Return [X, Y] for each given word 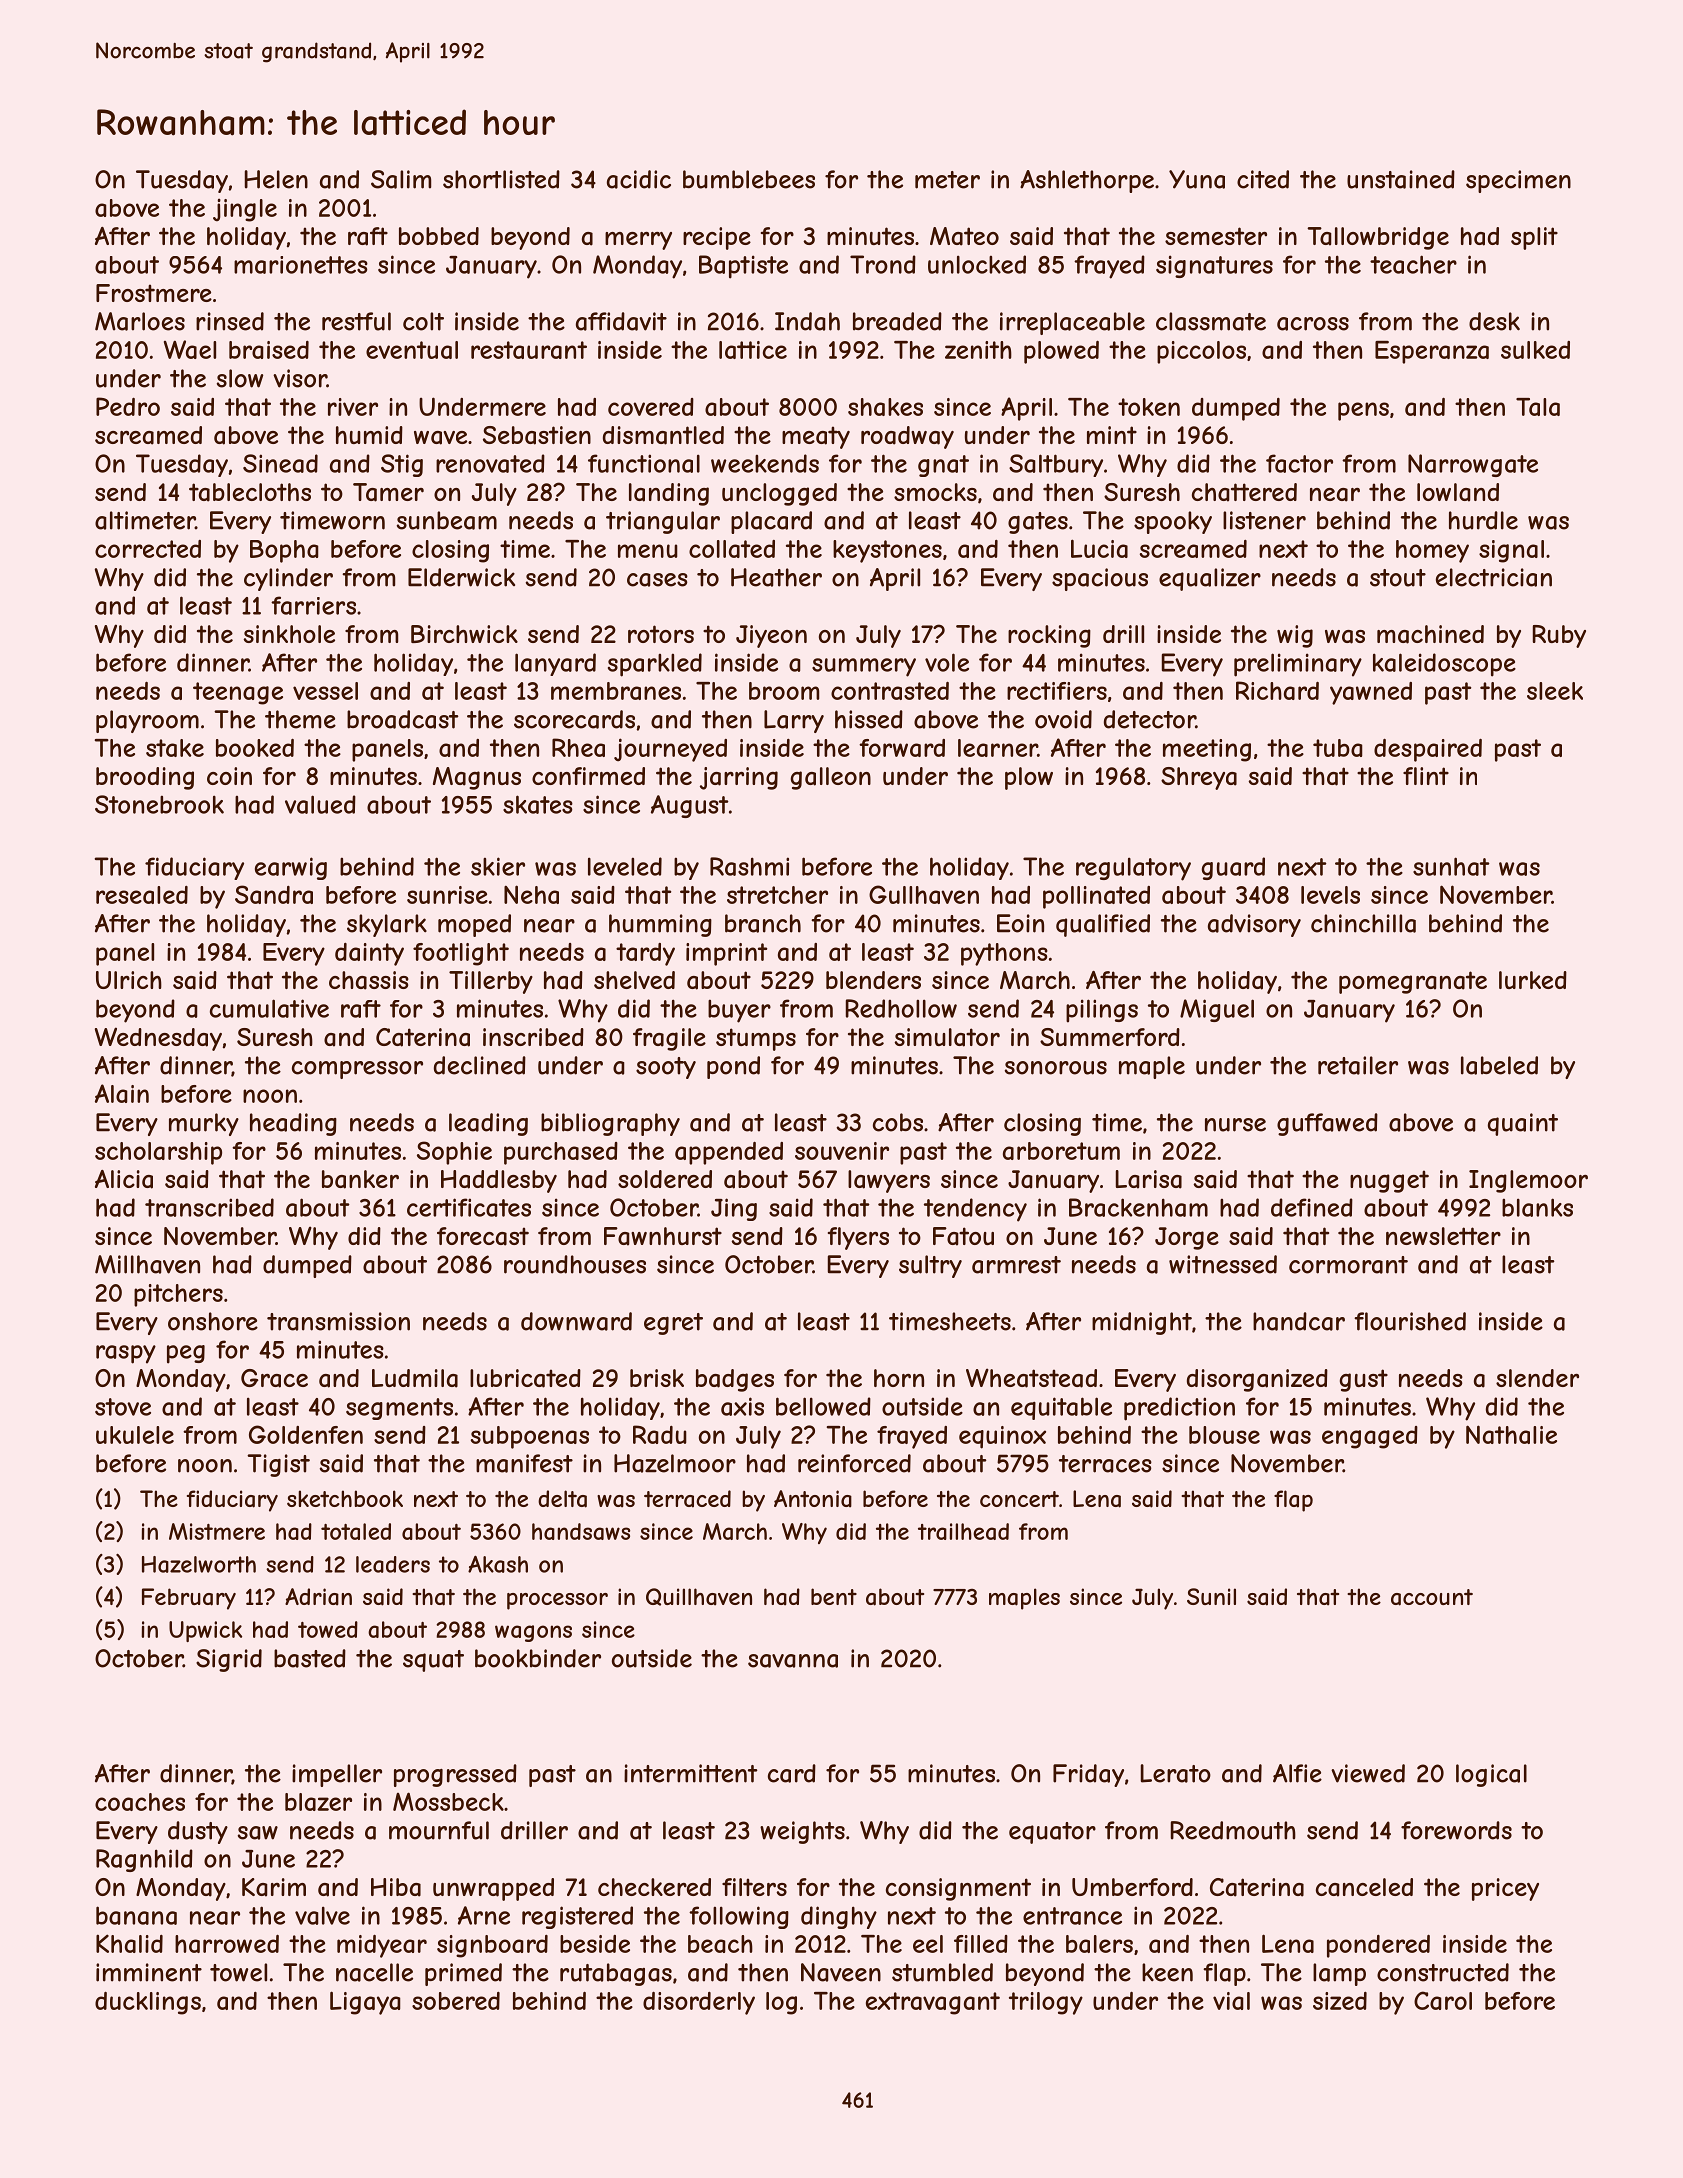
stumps [756, 1039]
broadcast [402, 719]
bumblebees [749, 179]
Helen [276, 179]
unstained [1401, 179]
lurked [1533, 980]
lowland [1458, 492]
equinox [1002, 1437]
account [1432, 1597]
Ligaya [365, 2003]
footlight [461, 954]
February [189, 1599]
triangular [663, 522]
